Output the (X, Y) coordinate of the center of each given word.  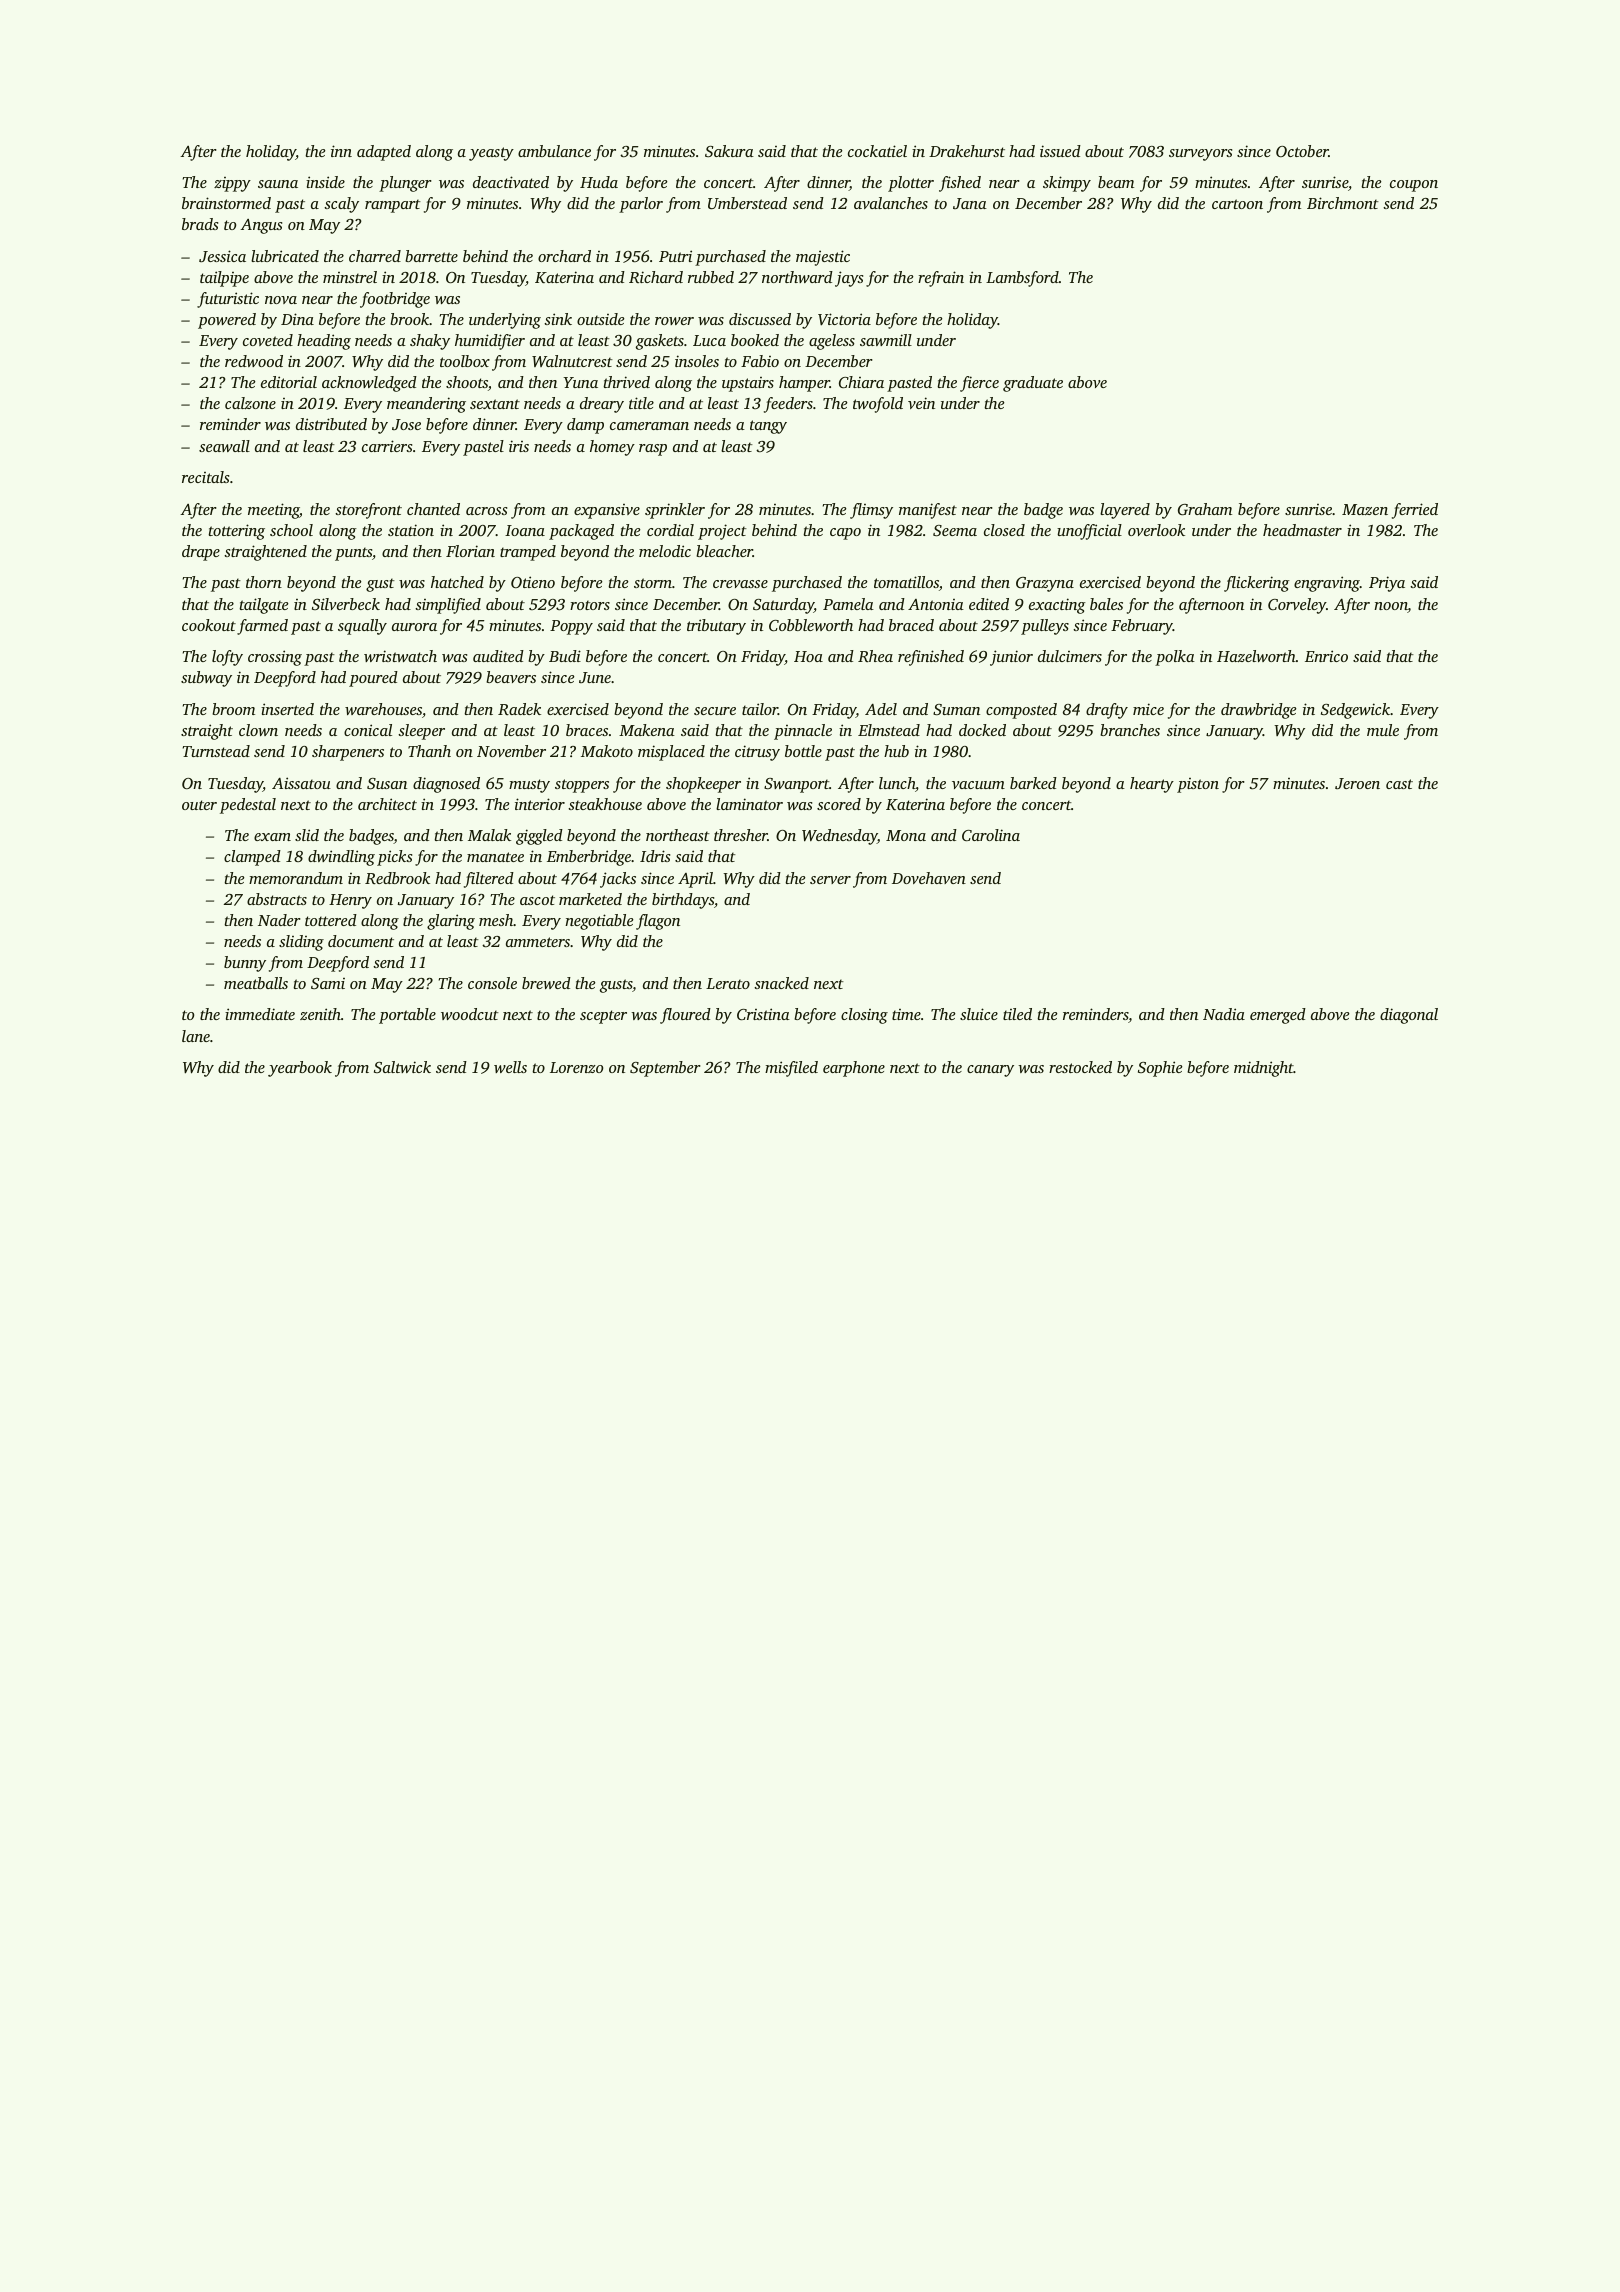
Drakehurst (967, 151)
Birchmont (1343, 203)
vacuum (978, 785)
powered (227, 321)
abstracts (277, 899)
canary (990, 1071)
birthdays (683, 901)
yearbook (300, 1069)
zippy (232, 184)
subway (206, 679)
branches (1130, 730)
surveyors (1200, 155)
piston (1198, 785)
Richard (656, 277)
